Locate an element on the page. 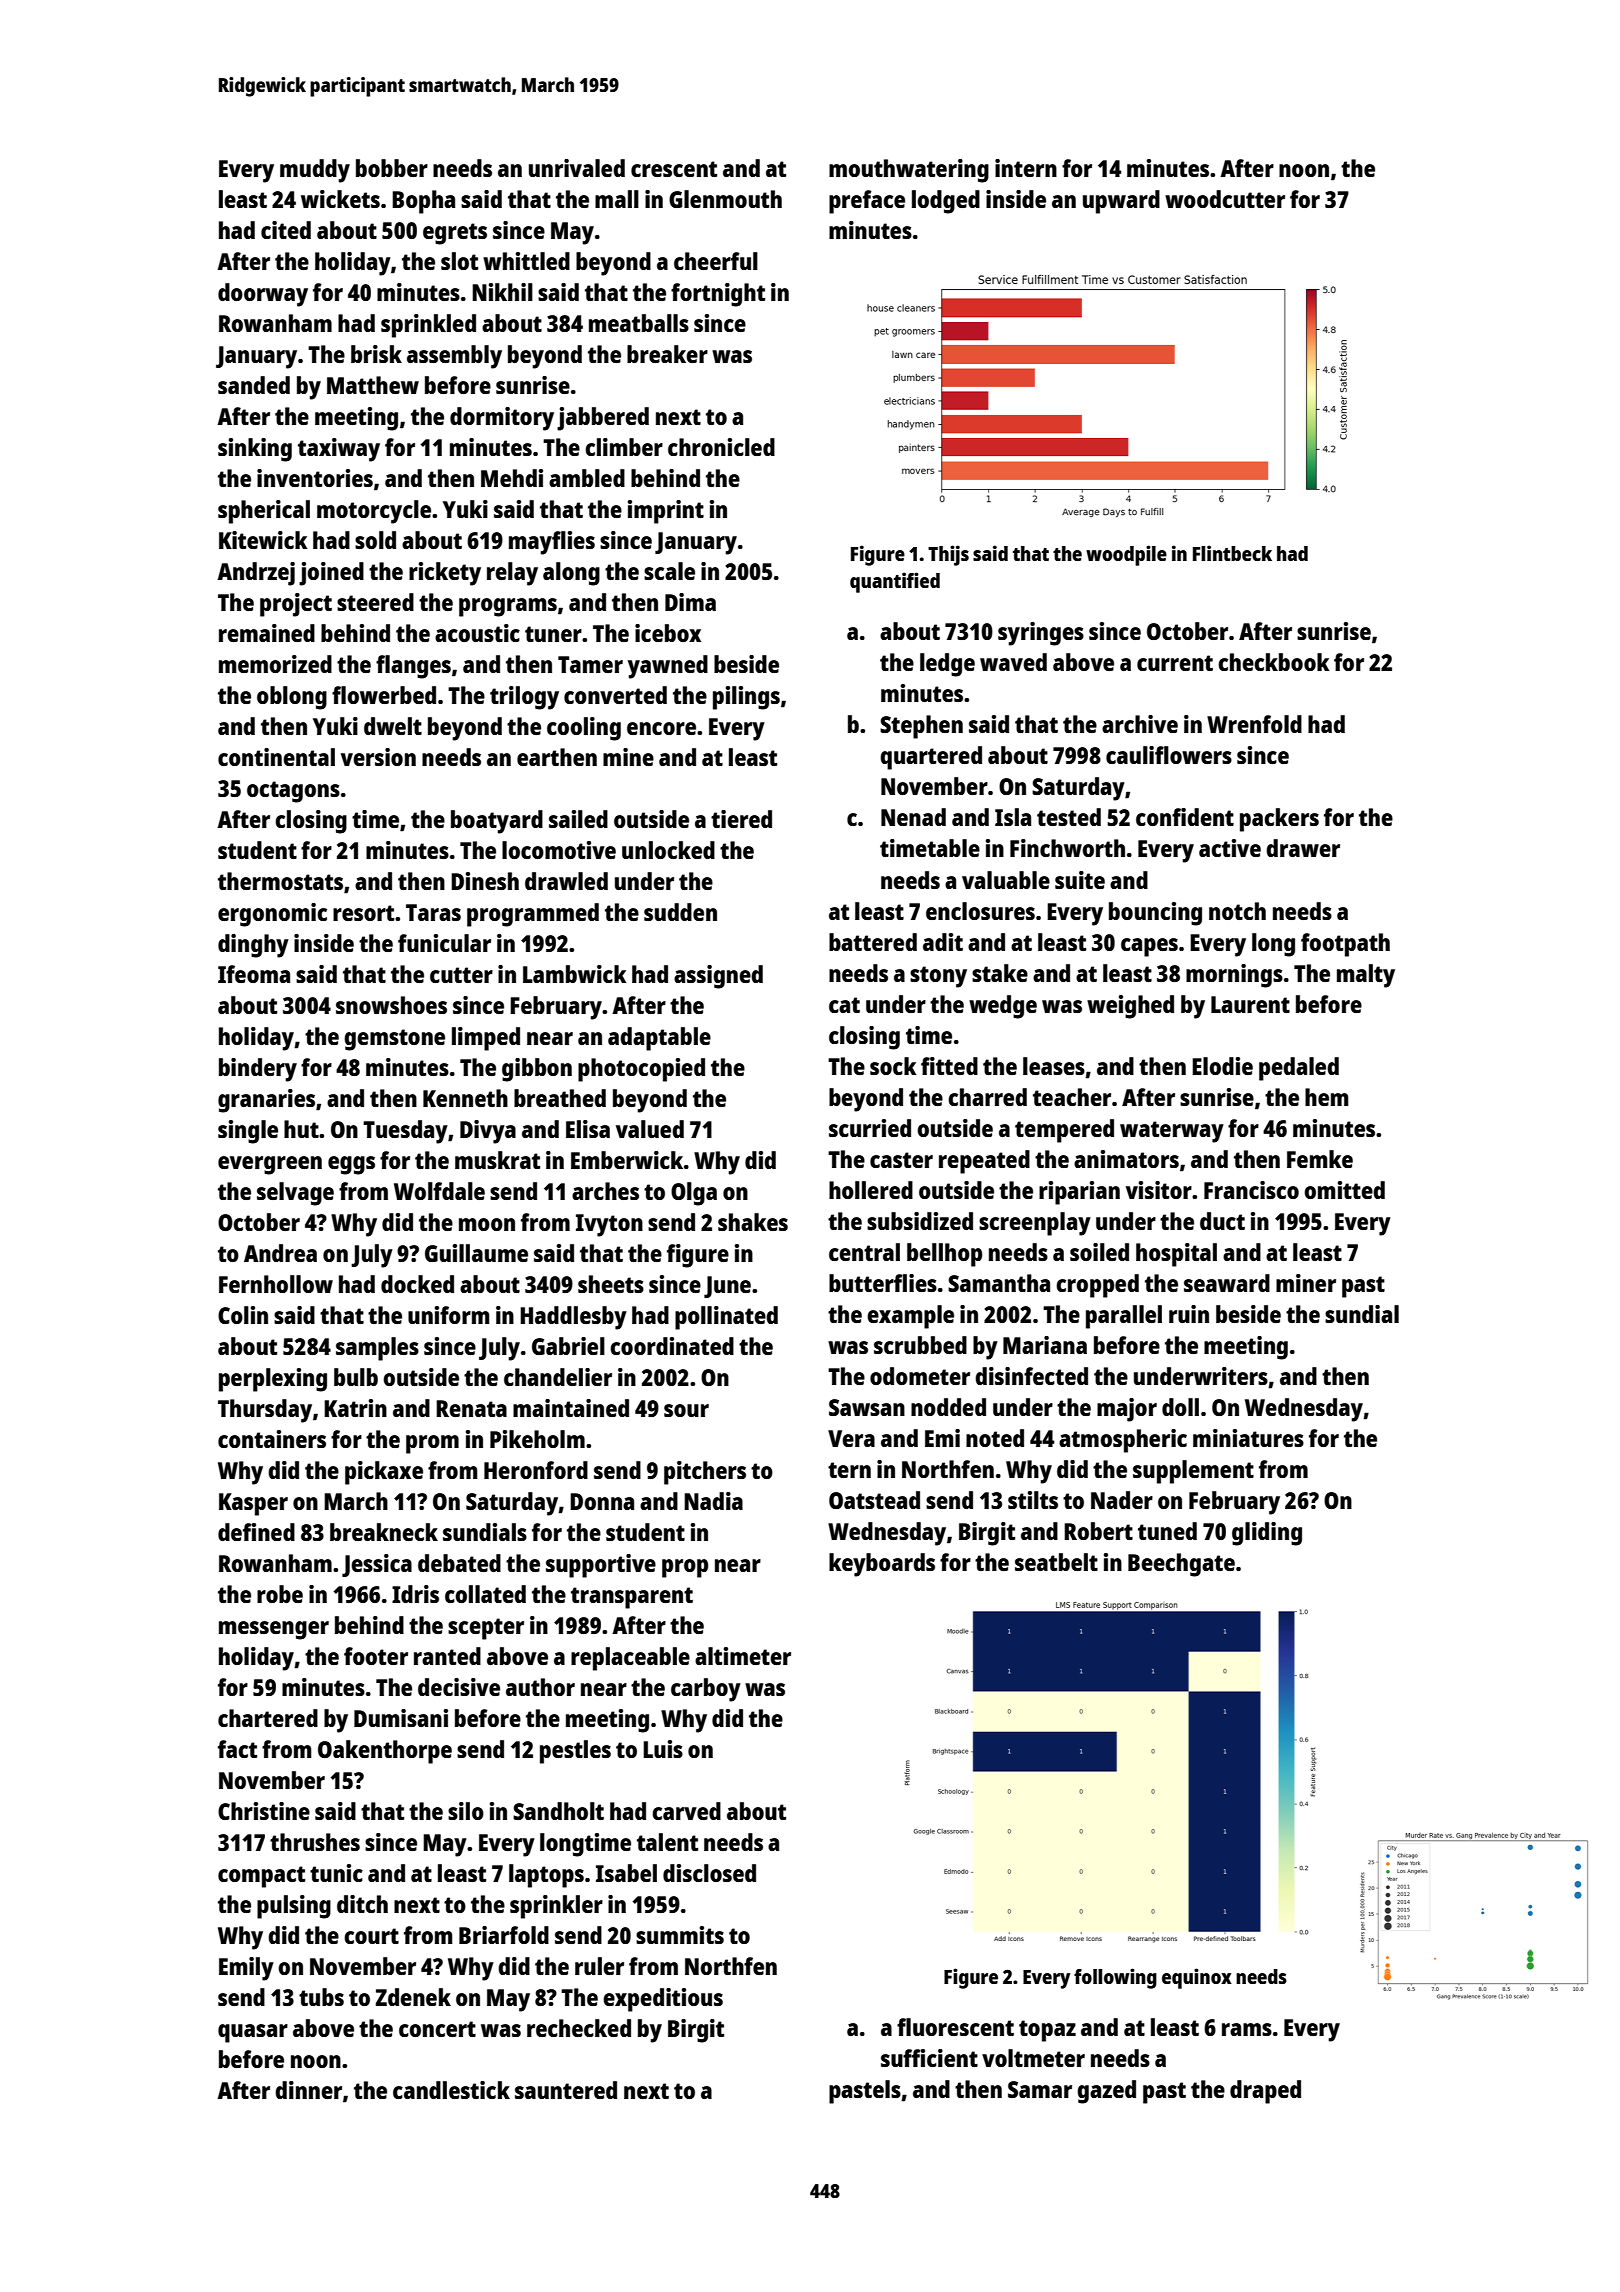 The height and width of the document is (2292, 1620). woodpile is located at coordinates (1126, 555).
